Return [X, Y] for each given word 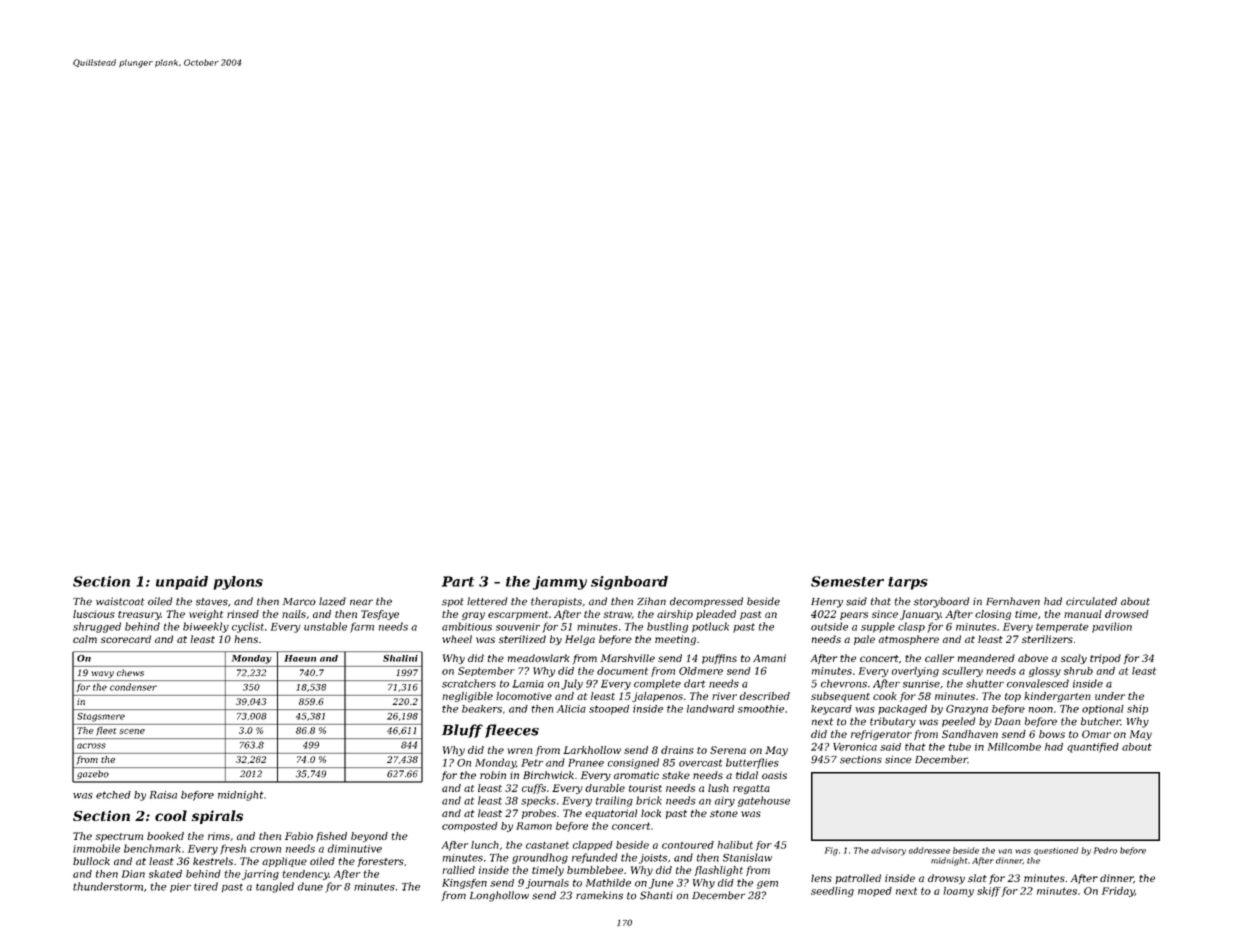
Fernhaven [1013, 601]
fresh [233, 849]
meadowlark [538, 658]
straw [618, 614]
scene [132, 731]
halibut [735, 845]
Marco [299, 602]
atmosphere [909, 640]
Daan [1007, 722]
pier [180, 887]
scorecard [126, 639]
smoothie [761, 709]
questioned [1056, 851]
